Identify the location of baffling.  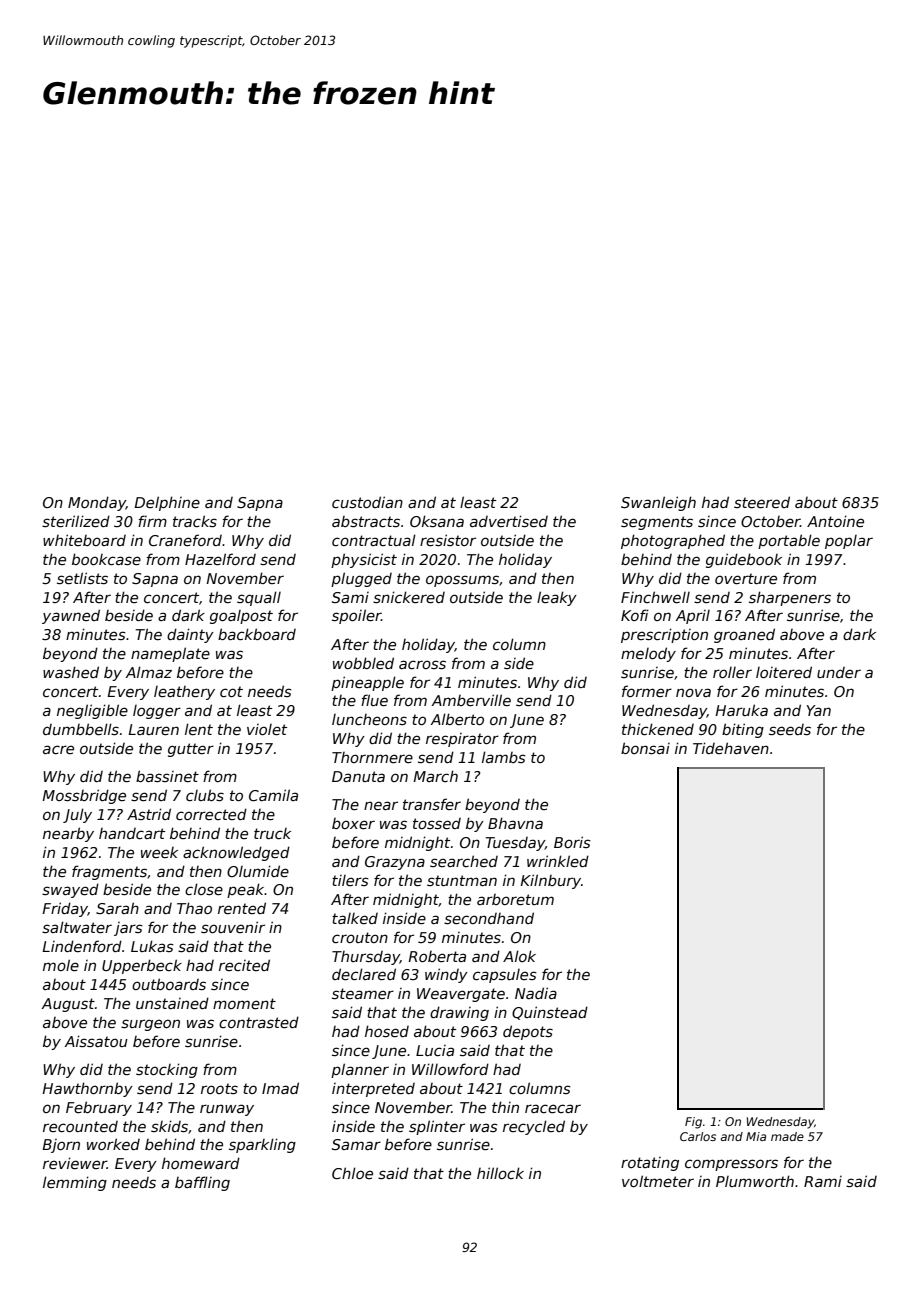
(202, 1183).
